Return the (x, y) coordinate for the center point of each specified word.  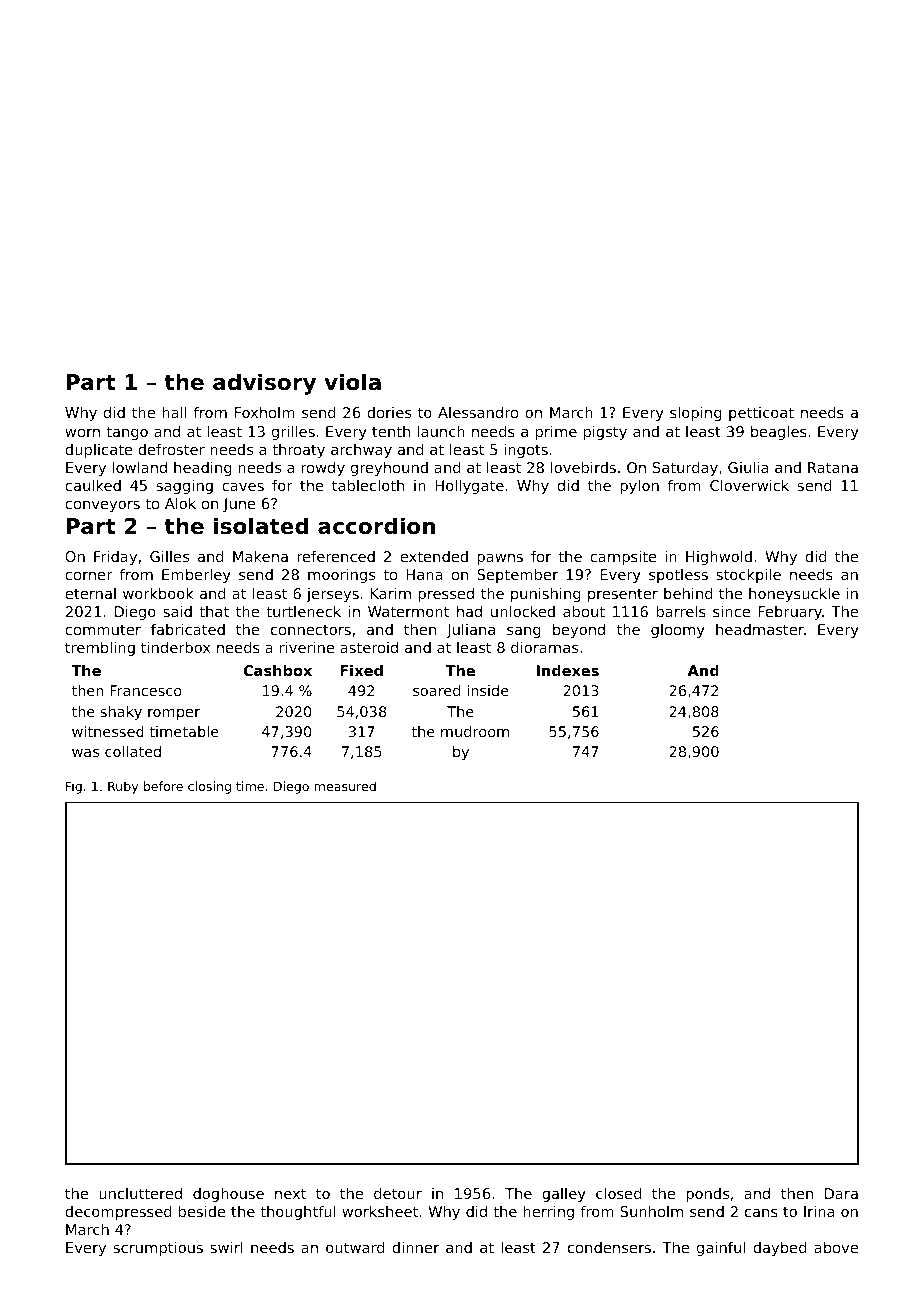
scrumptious (158, 1249)
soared (436, 690)
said (177, 611)
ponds (707, 1195)
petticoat (761, 414)
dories (389, 412)
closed (619, 1193)
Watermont (408, 611)
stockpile (748, 576)
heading (203, 469)
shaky (121, 713)
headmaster (760, 629)
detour (398, 1193)
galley (564, 1195)
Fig (74, 787)
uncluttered (140, 1193)
